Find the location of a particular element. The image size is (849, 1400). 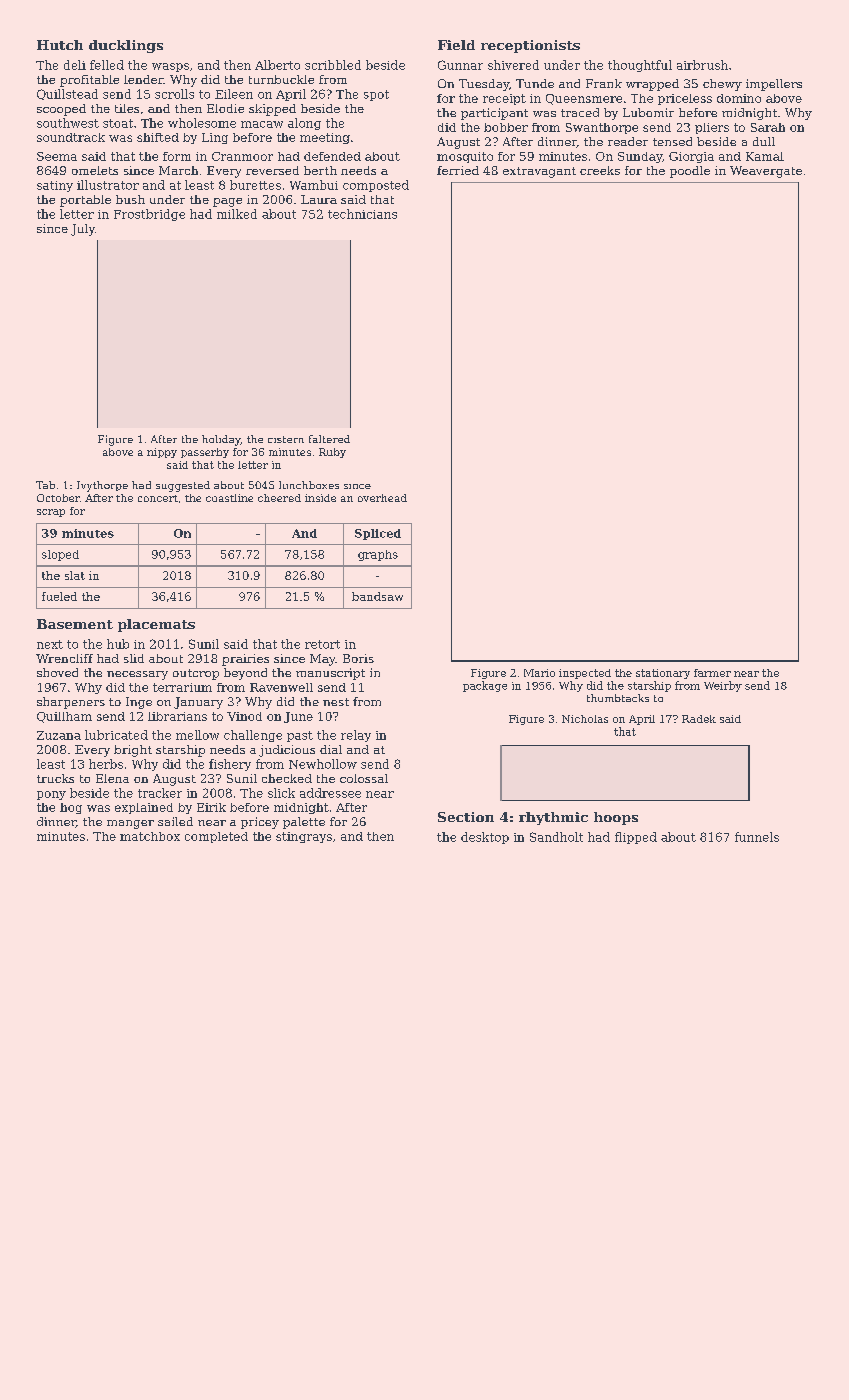

stingrays is located at coordinates (304, 837).
